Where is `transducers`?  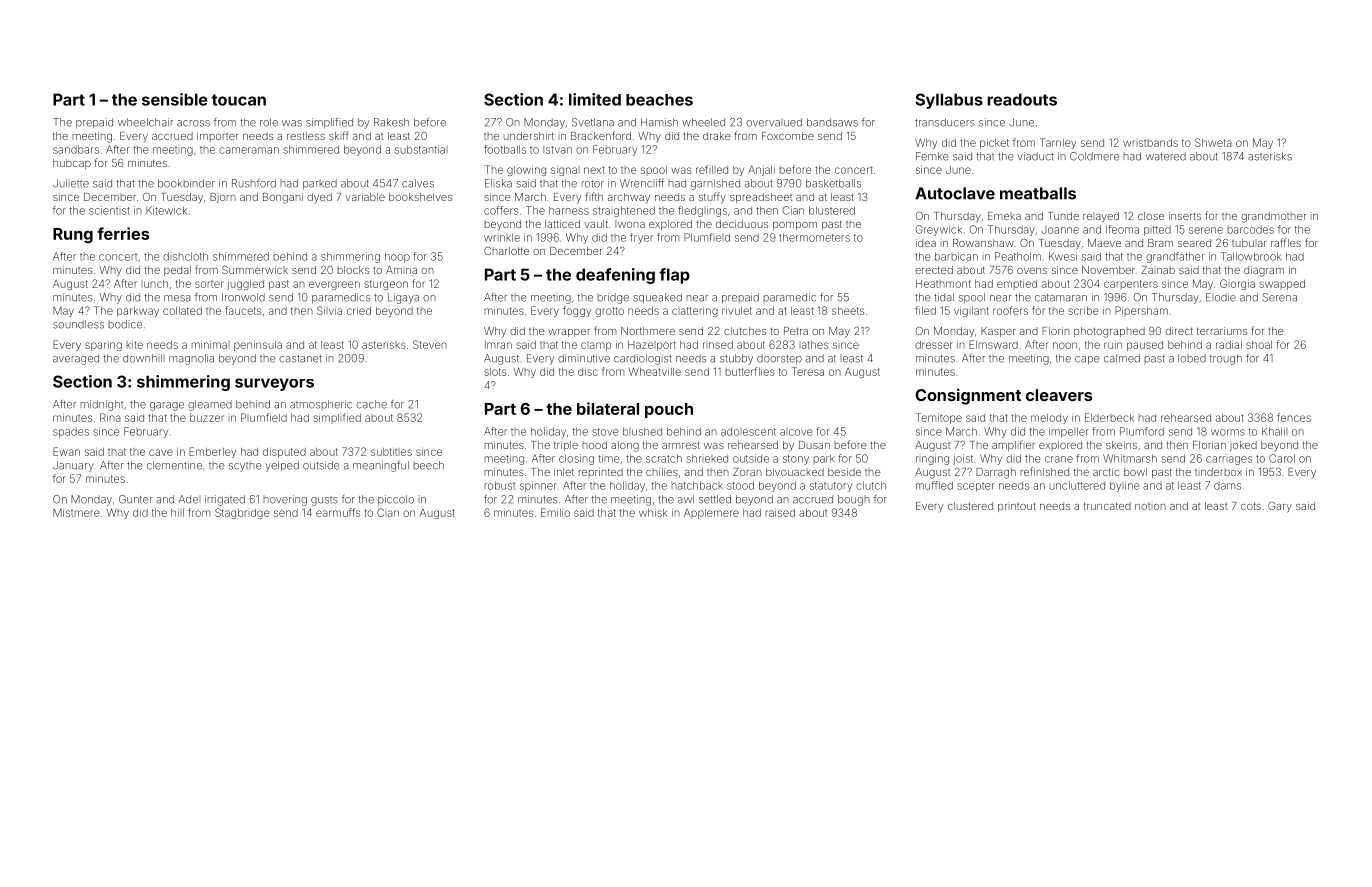 transducers is located at coordinates (945, 122).
